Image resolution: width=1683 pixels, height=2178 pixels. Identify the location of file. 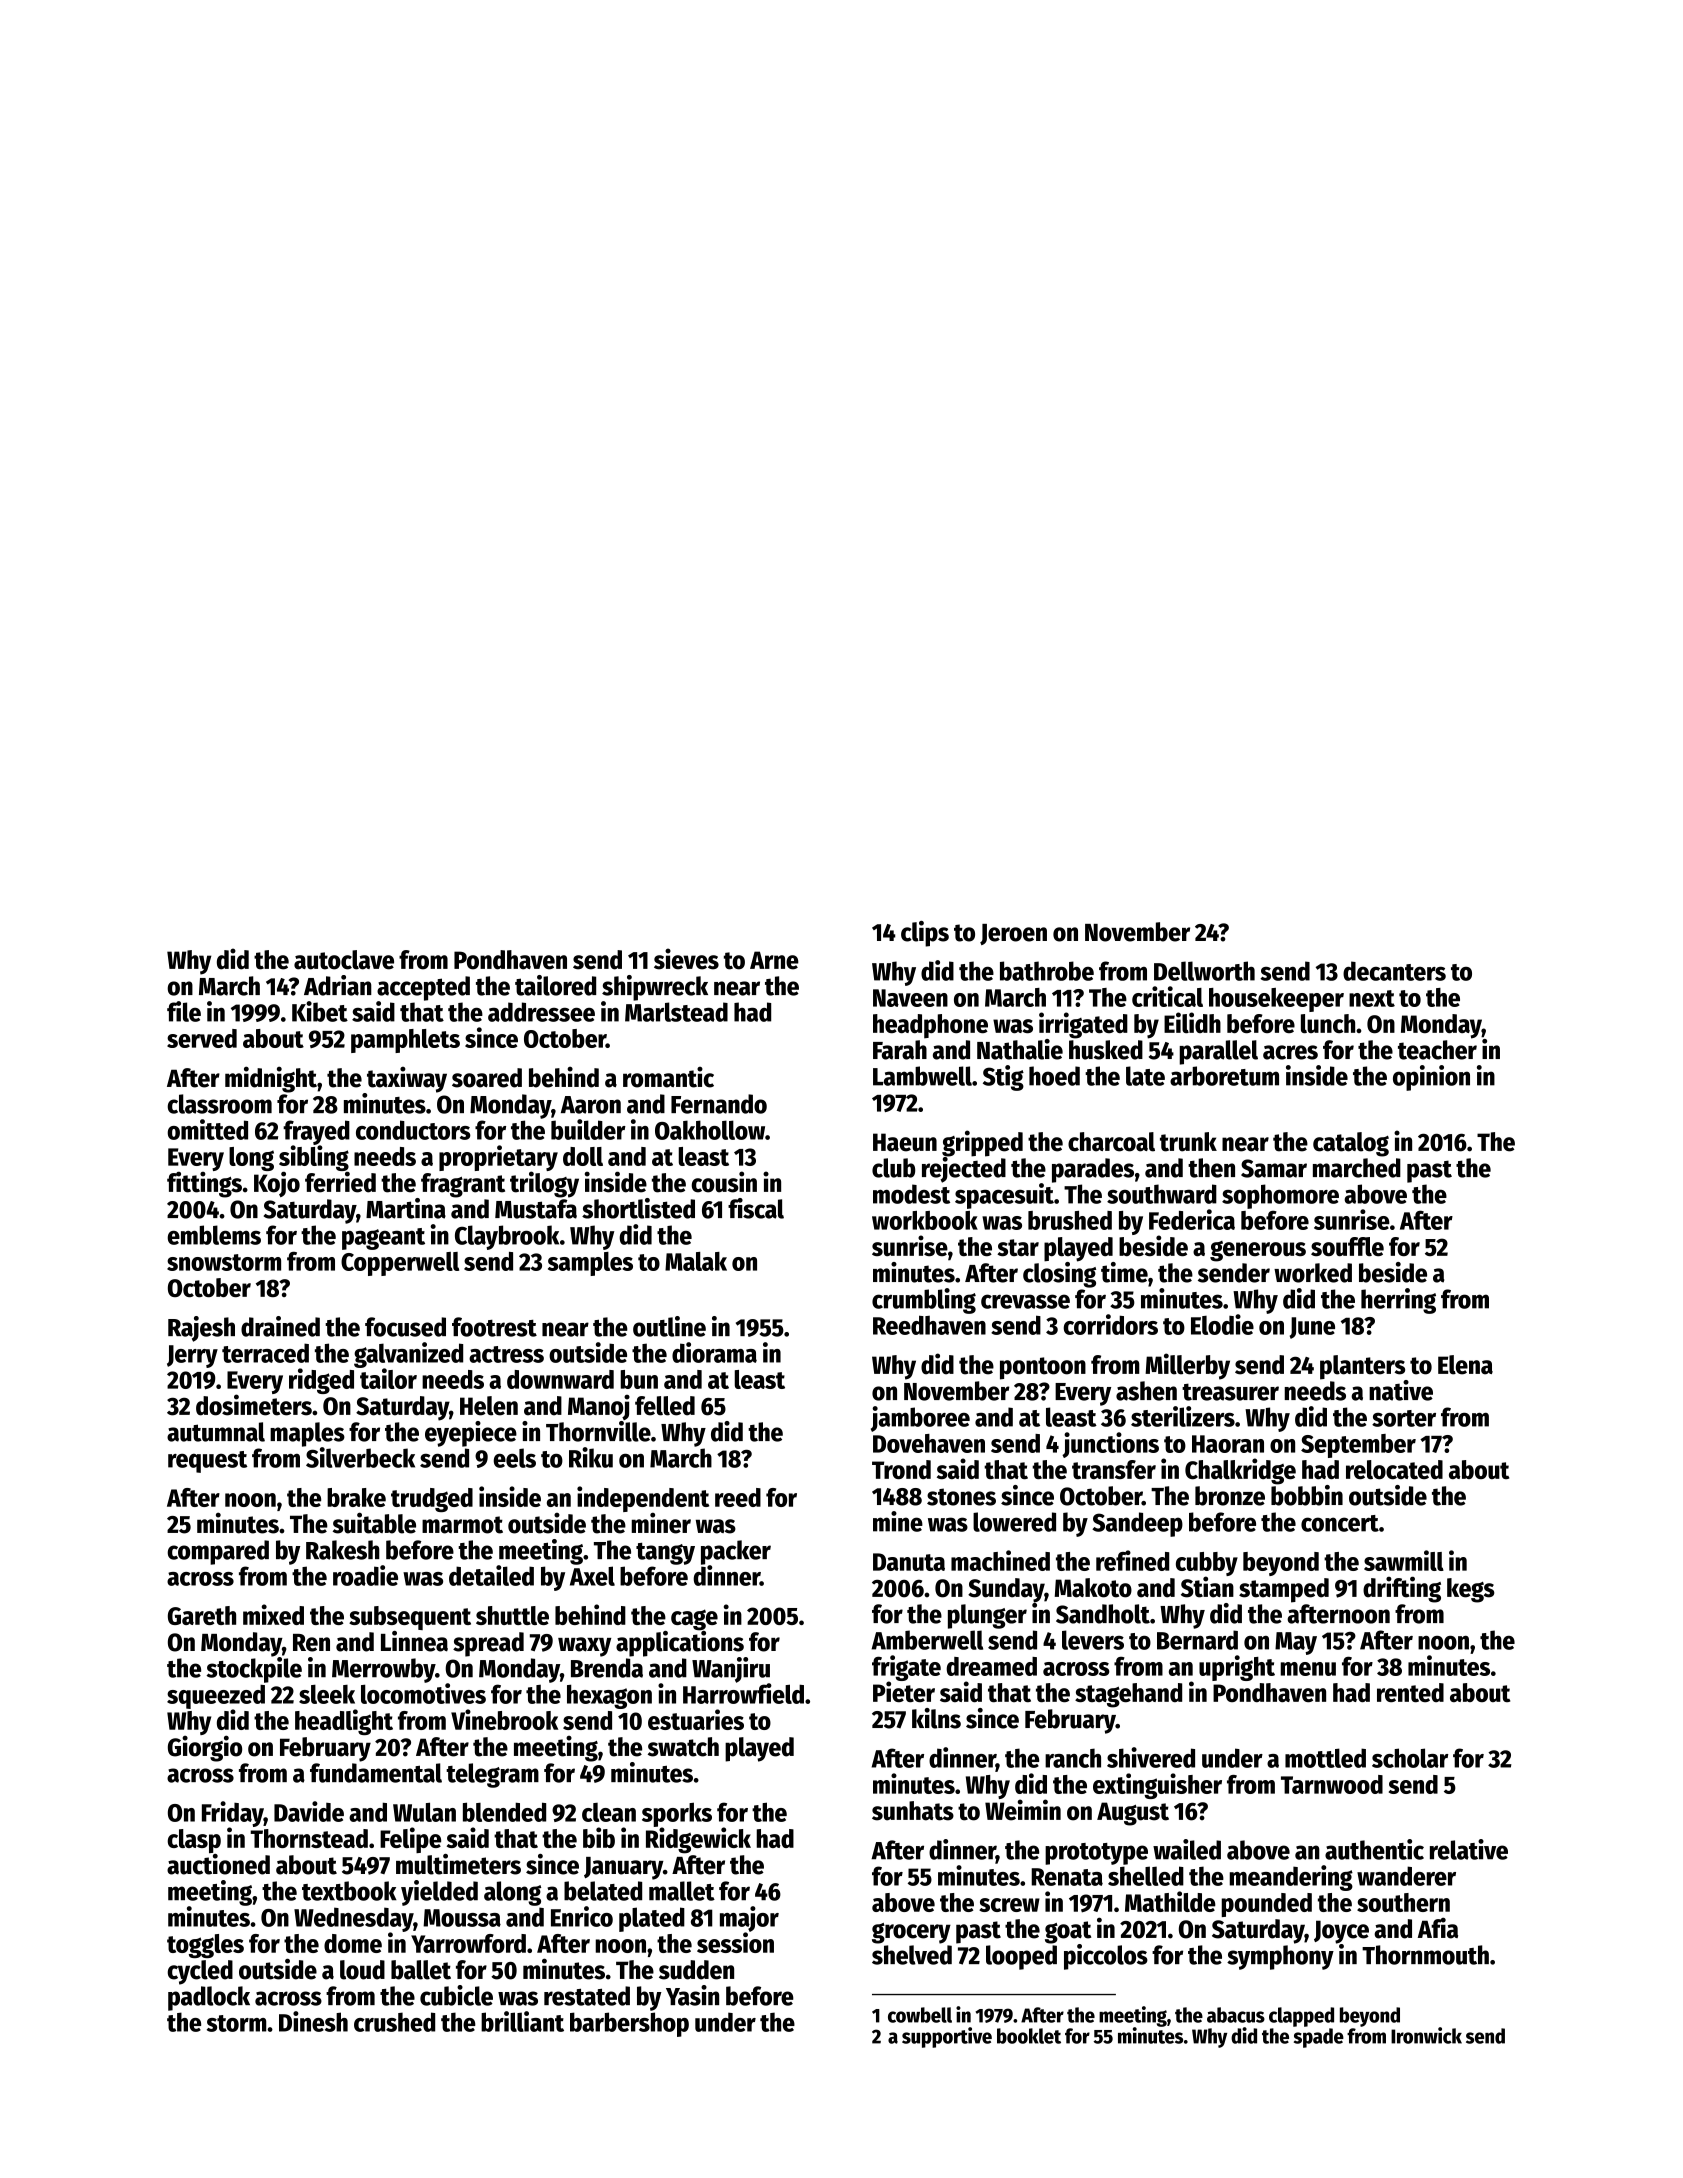
(184, 1011).
